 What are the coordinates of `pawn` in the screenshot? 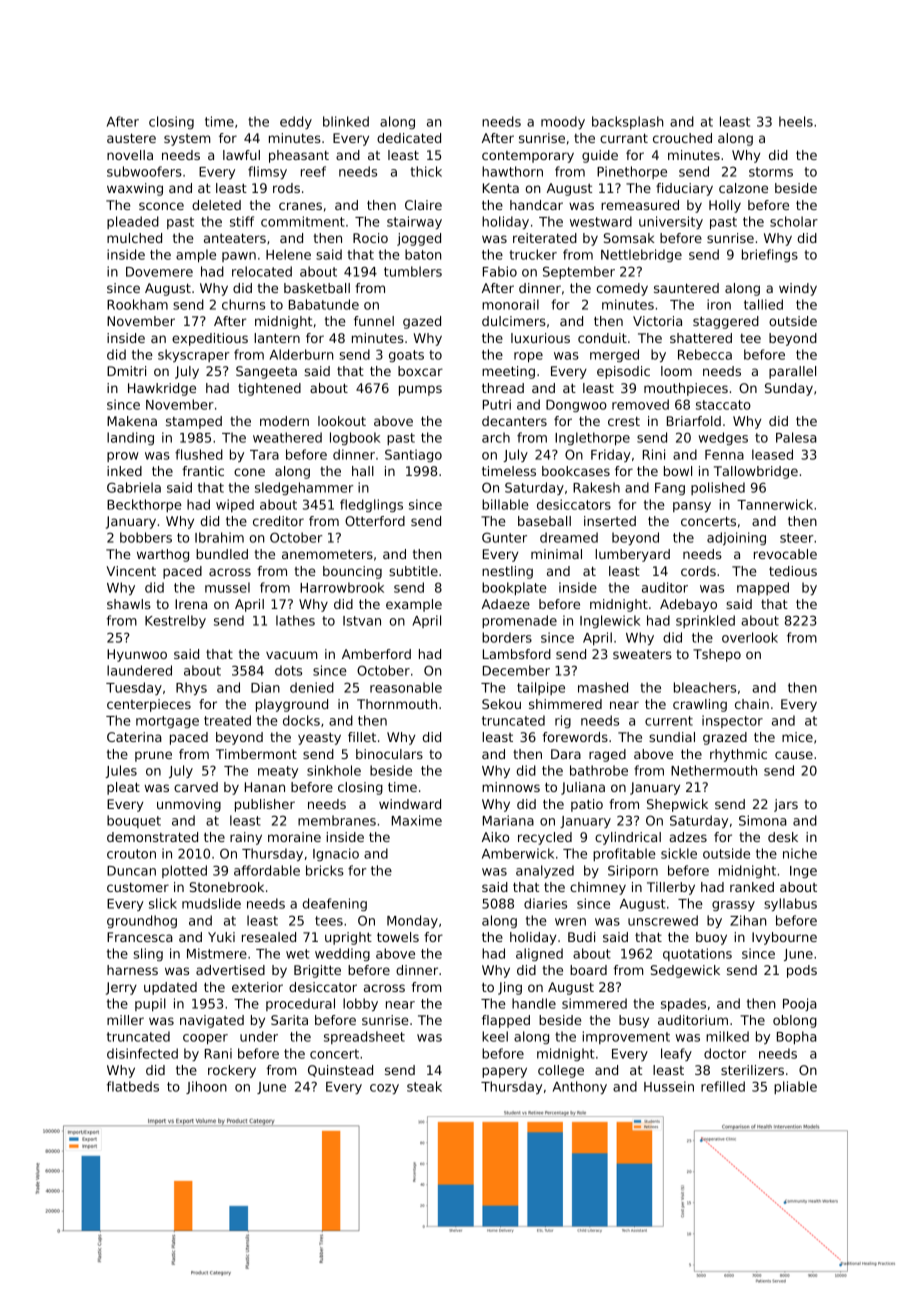 It's located at (239, 257).
